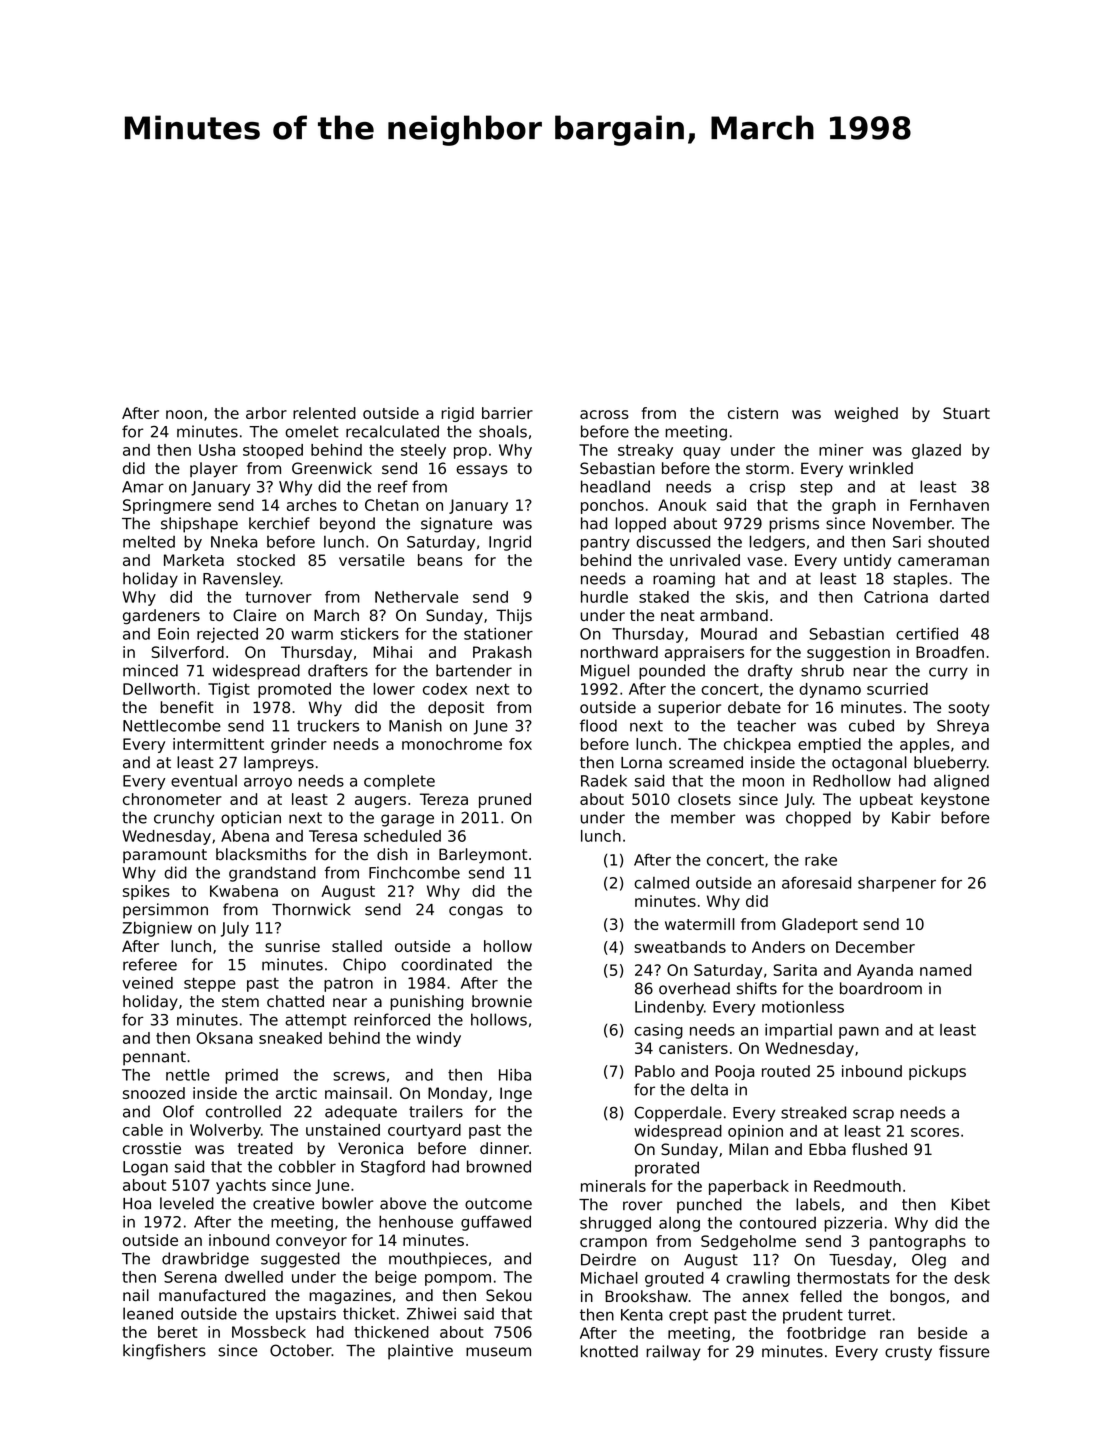 The width and height of the screenshot is (1112, 1439). I want to click on cubed, so click(871, 725).
